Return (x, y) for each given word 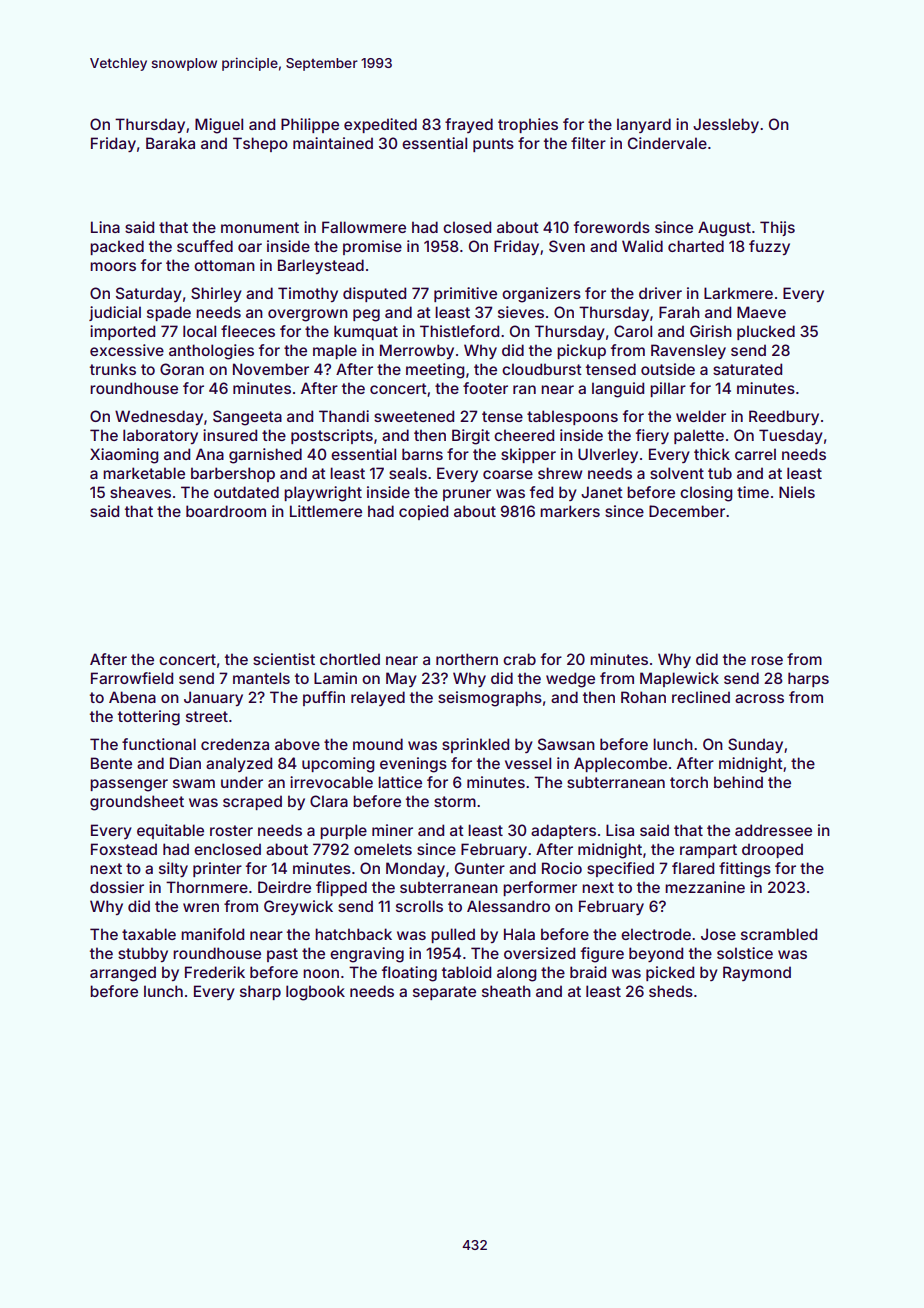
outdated (246, 492)
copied (423, 512)
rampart (708, 851)
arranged (123, 974)
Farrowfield (132, 678)
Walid (642, 246)
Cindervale (667, 143)
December (687, 511)
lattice (400, 782)
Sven (567, 246)
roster (231, 830)
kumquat (366, 332)
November (271, 369)
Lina (105, 227)
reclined (701, 697)
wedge (570, 680)
